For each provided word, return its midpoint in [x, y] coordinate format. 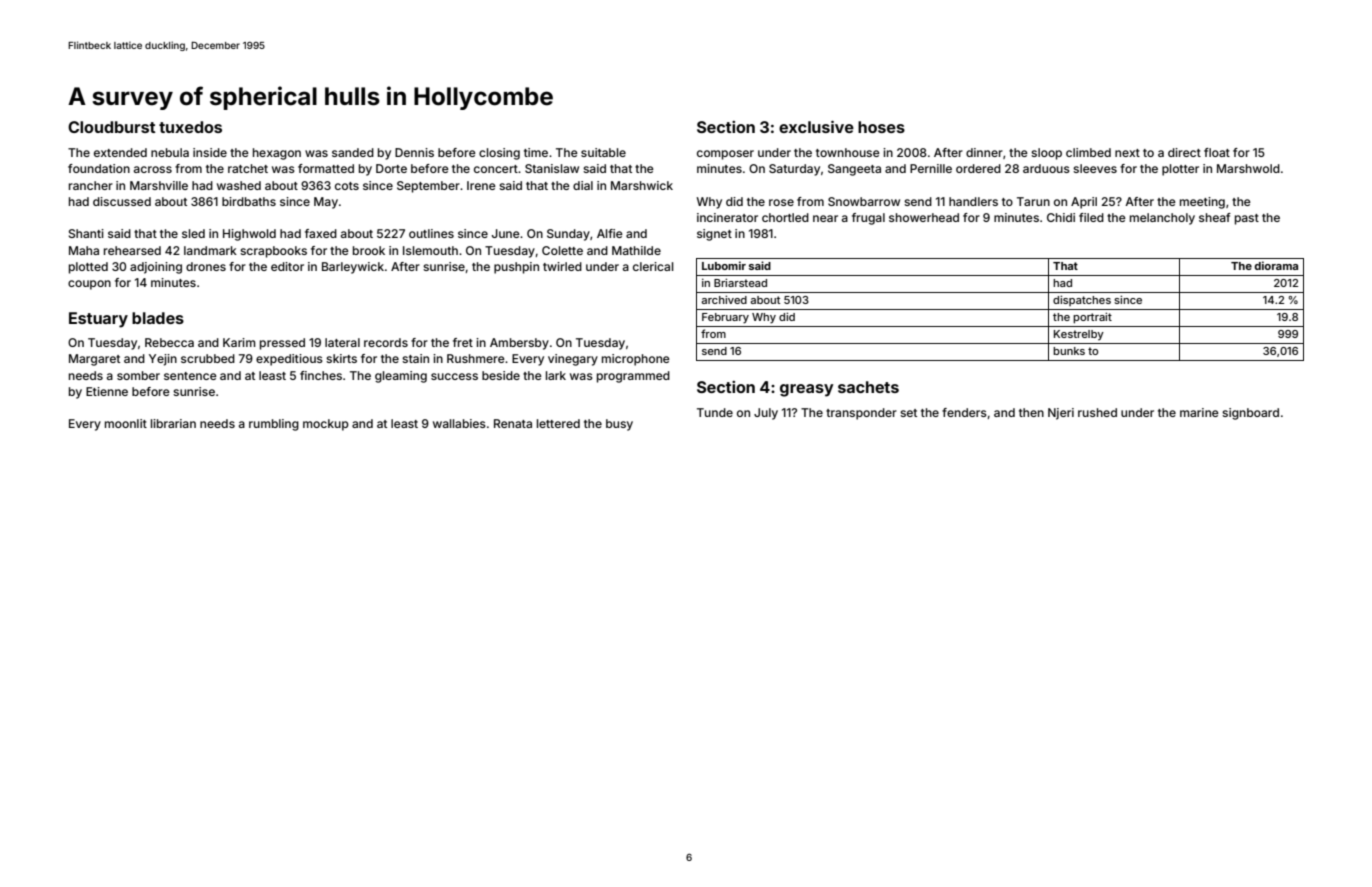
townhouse [848, 152]
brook [369, 250]
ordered [978, 168]
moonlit [126, 423]
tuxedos [190, 127]
